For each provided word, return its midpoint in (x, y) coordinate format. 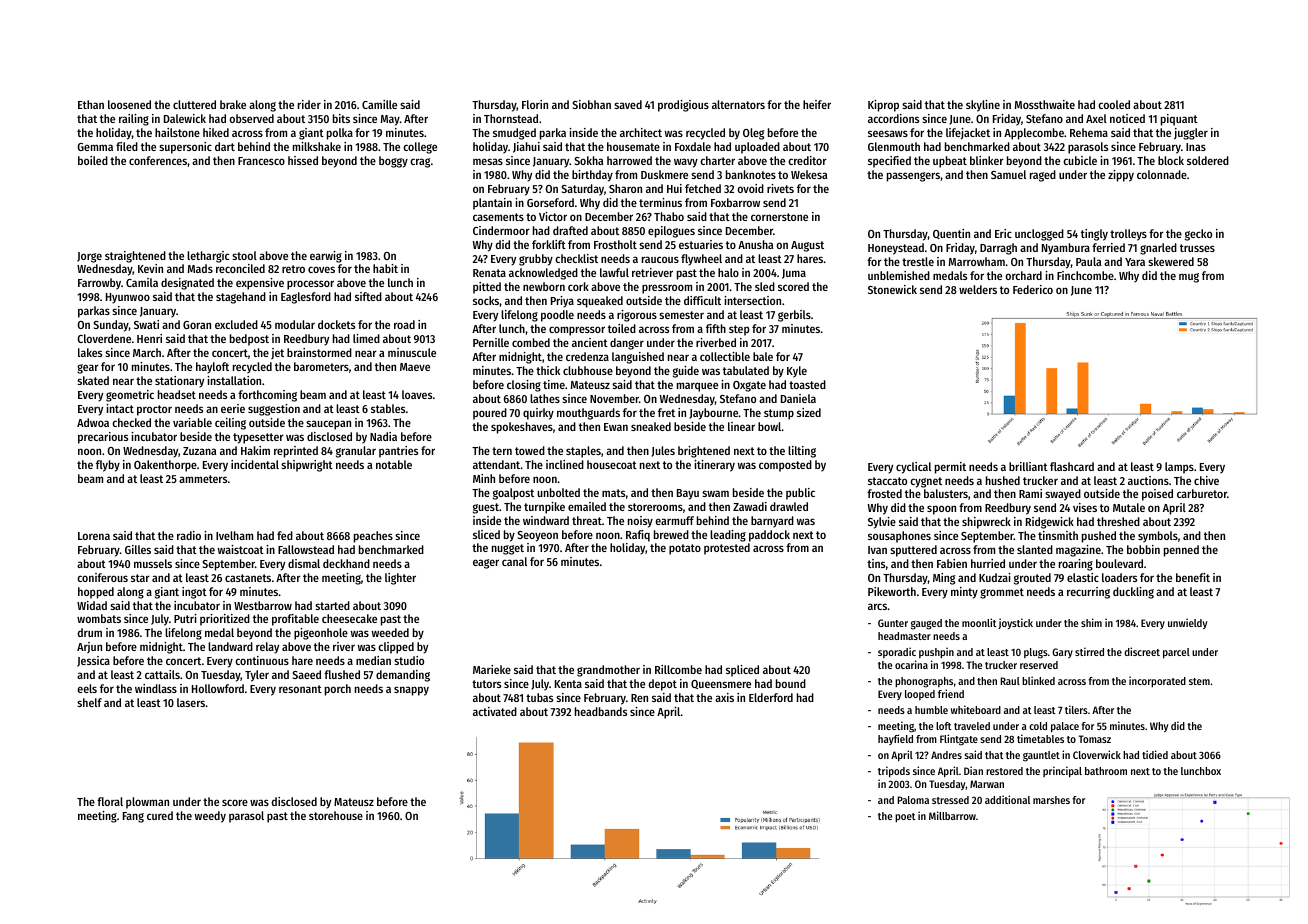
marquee (697, 387)
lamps (1179, 468)
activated (495, 711)
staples (583, 452)
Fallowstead (306, 549)
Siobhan (592, 104)
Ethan (91, 104)
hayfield (895, 739)
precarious (103, 438)
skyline (983, 106)
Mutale (1129, 507)
